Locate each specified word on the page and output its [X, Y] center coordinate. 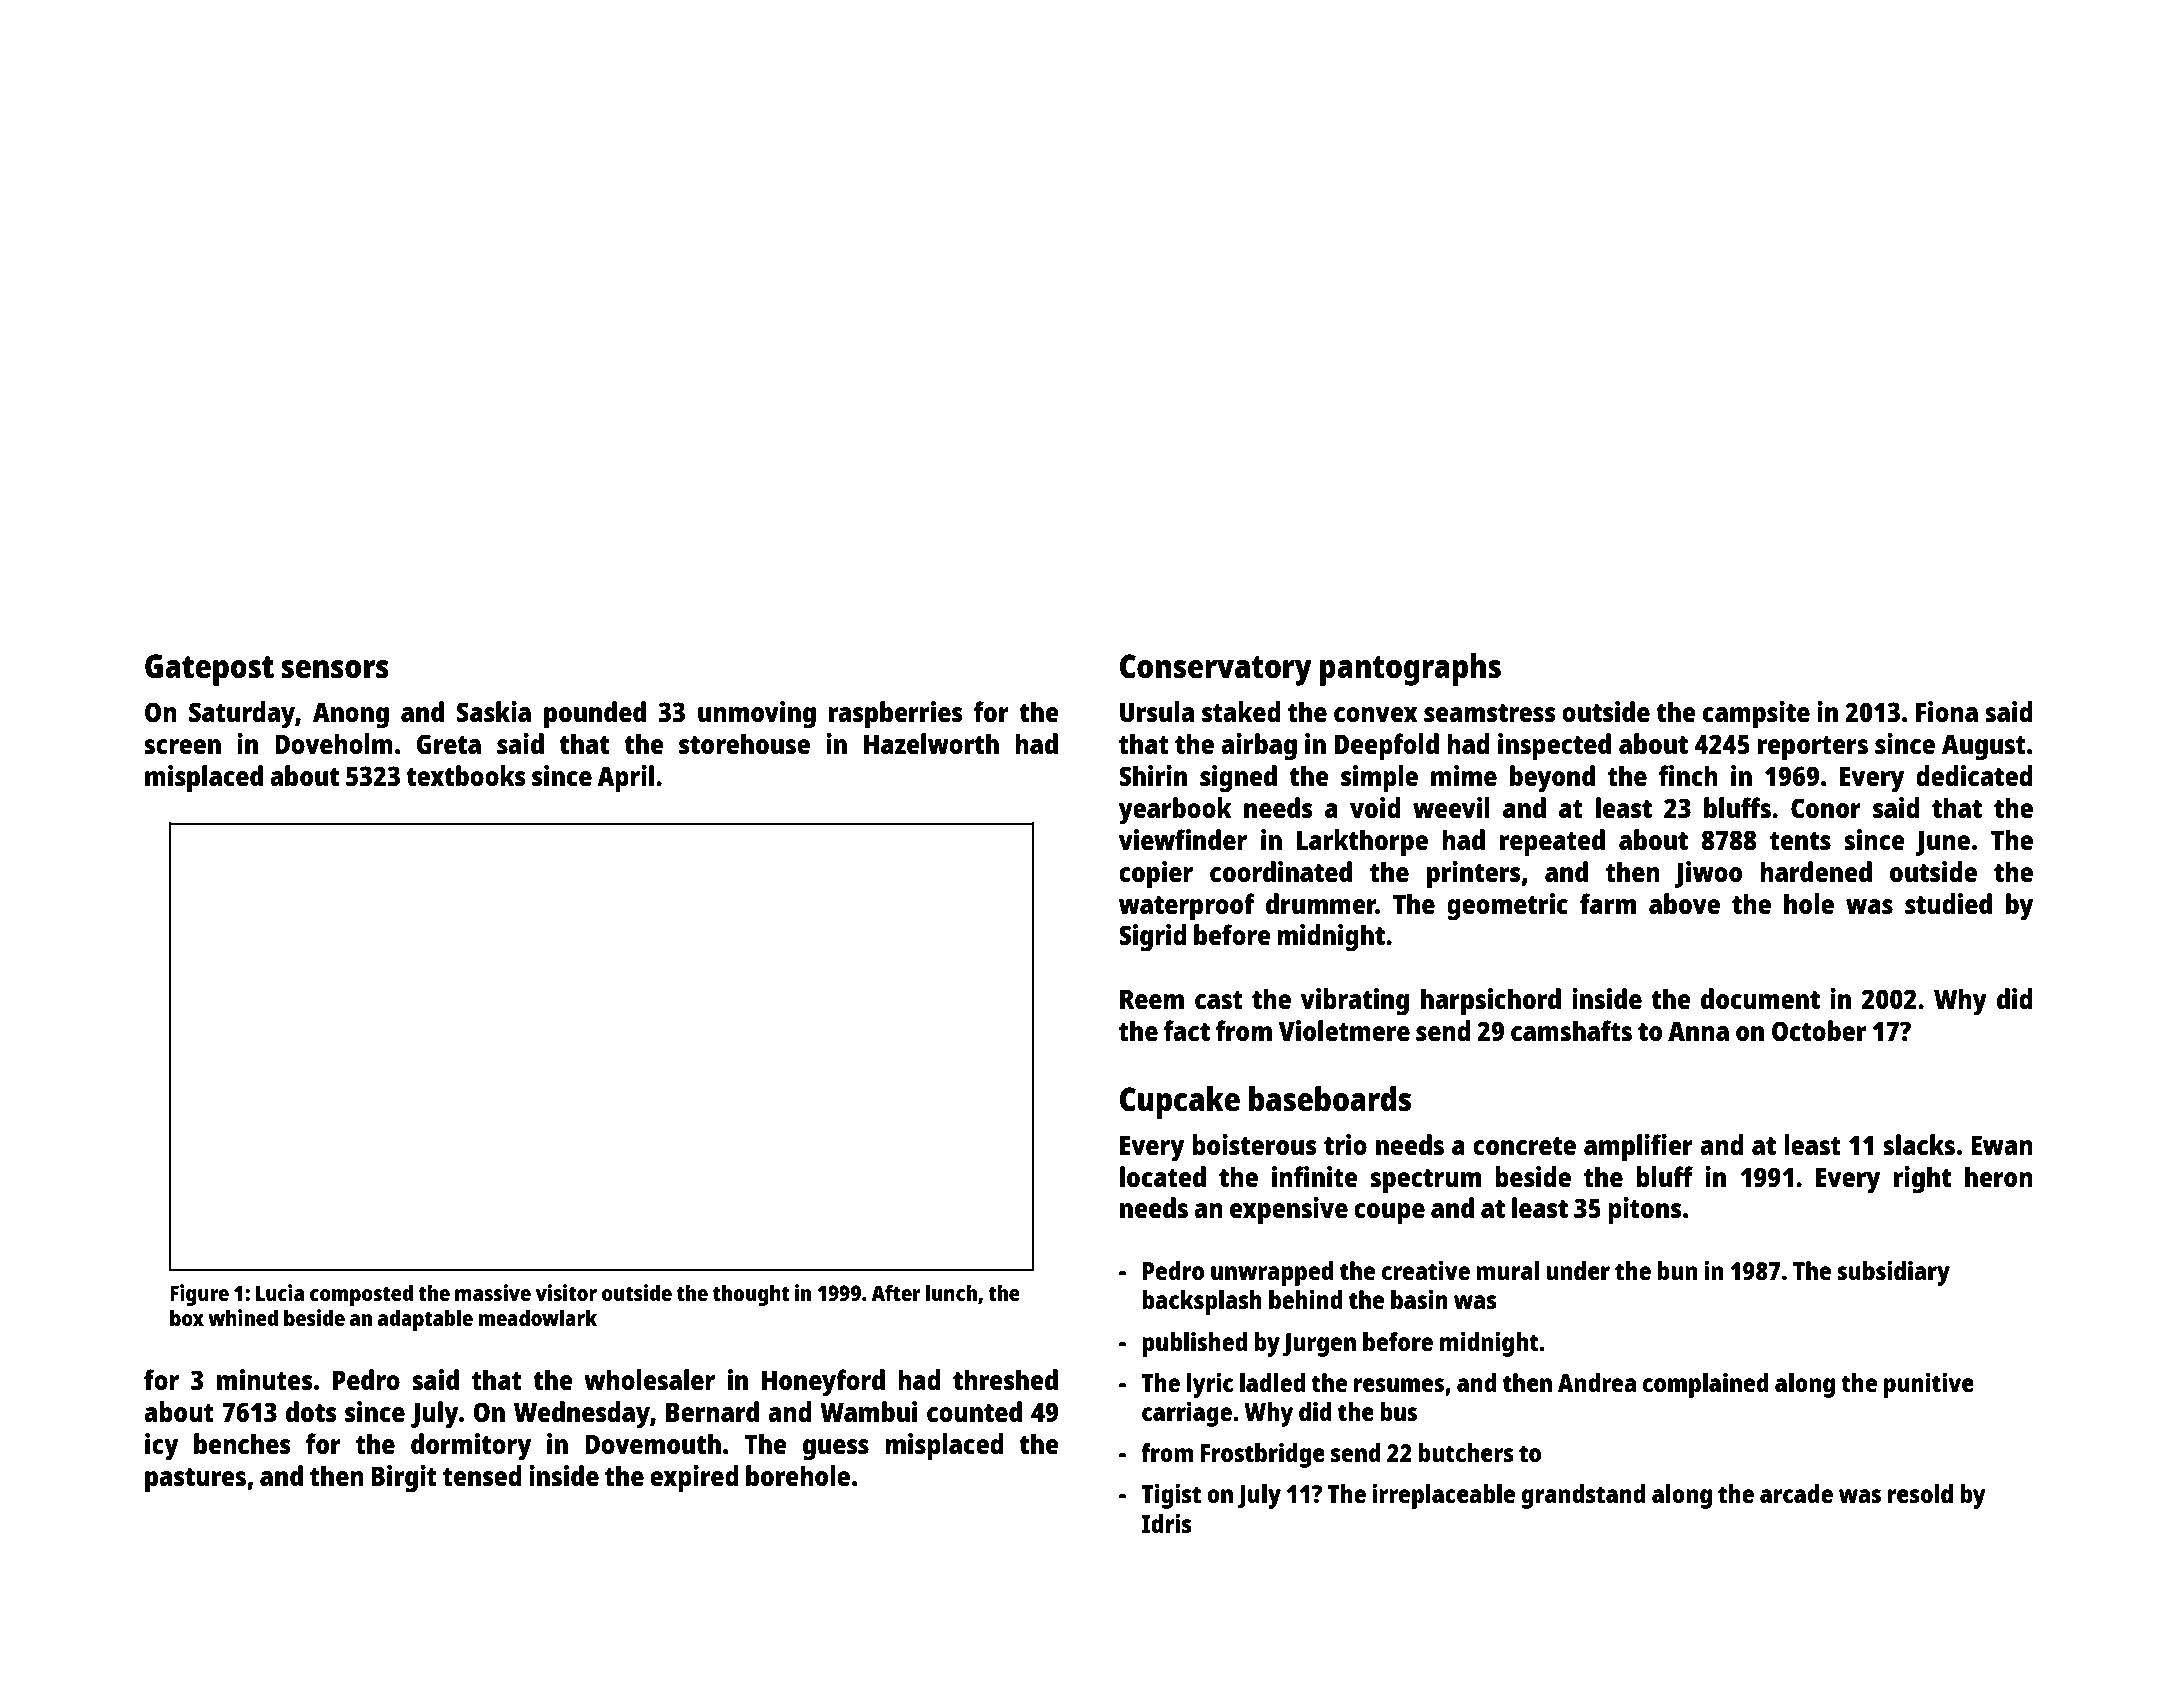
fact [1187, 1030]
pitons [1644, 1211]
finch [1688, 775]
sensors [335, 669]
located [1163, 1176]
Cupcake [1180, 1102]
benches [242, 1443]
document [1760, 998]
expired [694, 1479]
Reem [1152, 999]
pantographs [1410, 669]
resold [1920, 1493]
